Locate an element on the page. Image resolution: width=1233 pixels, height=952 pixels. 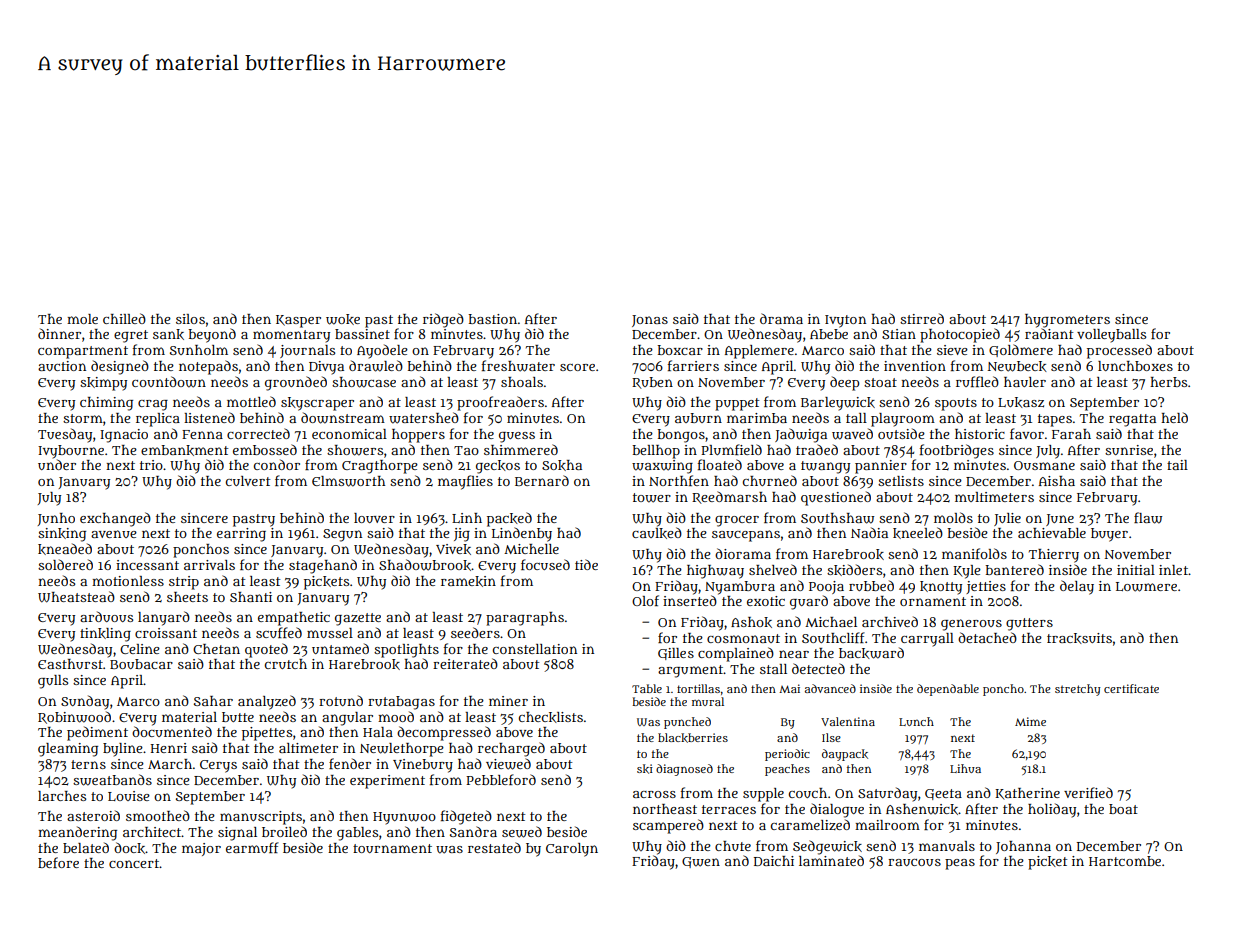
mottled is located at coordinates (251, 401).
